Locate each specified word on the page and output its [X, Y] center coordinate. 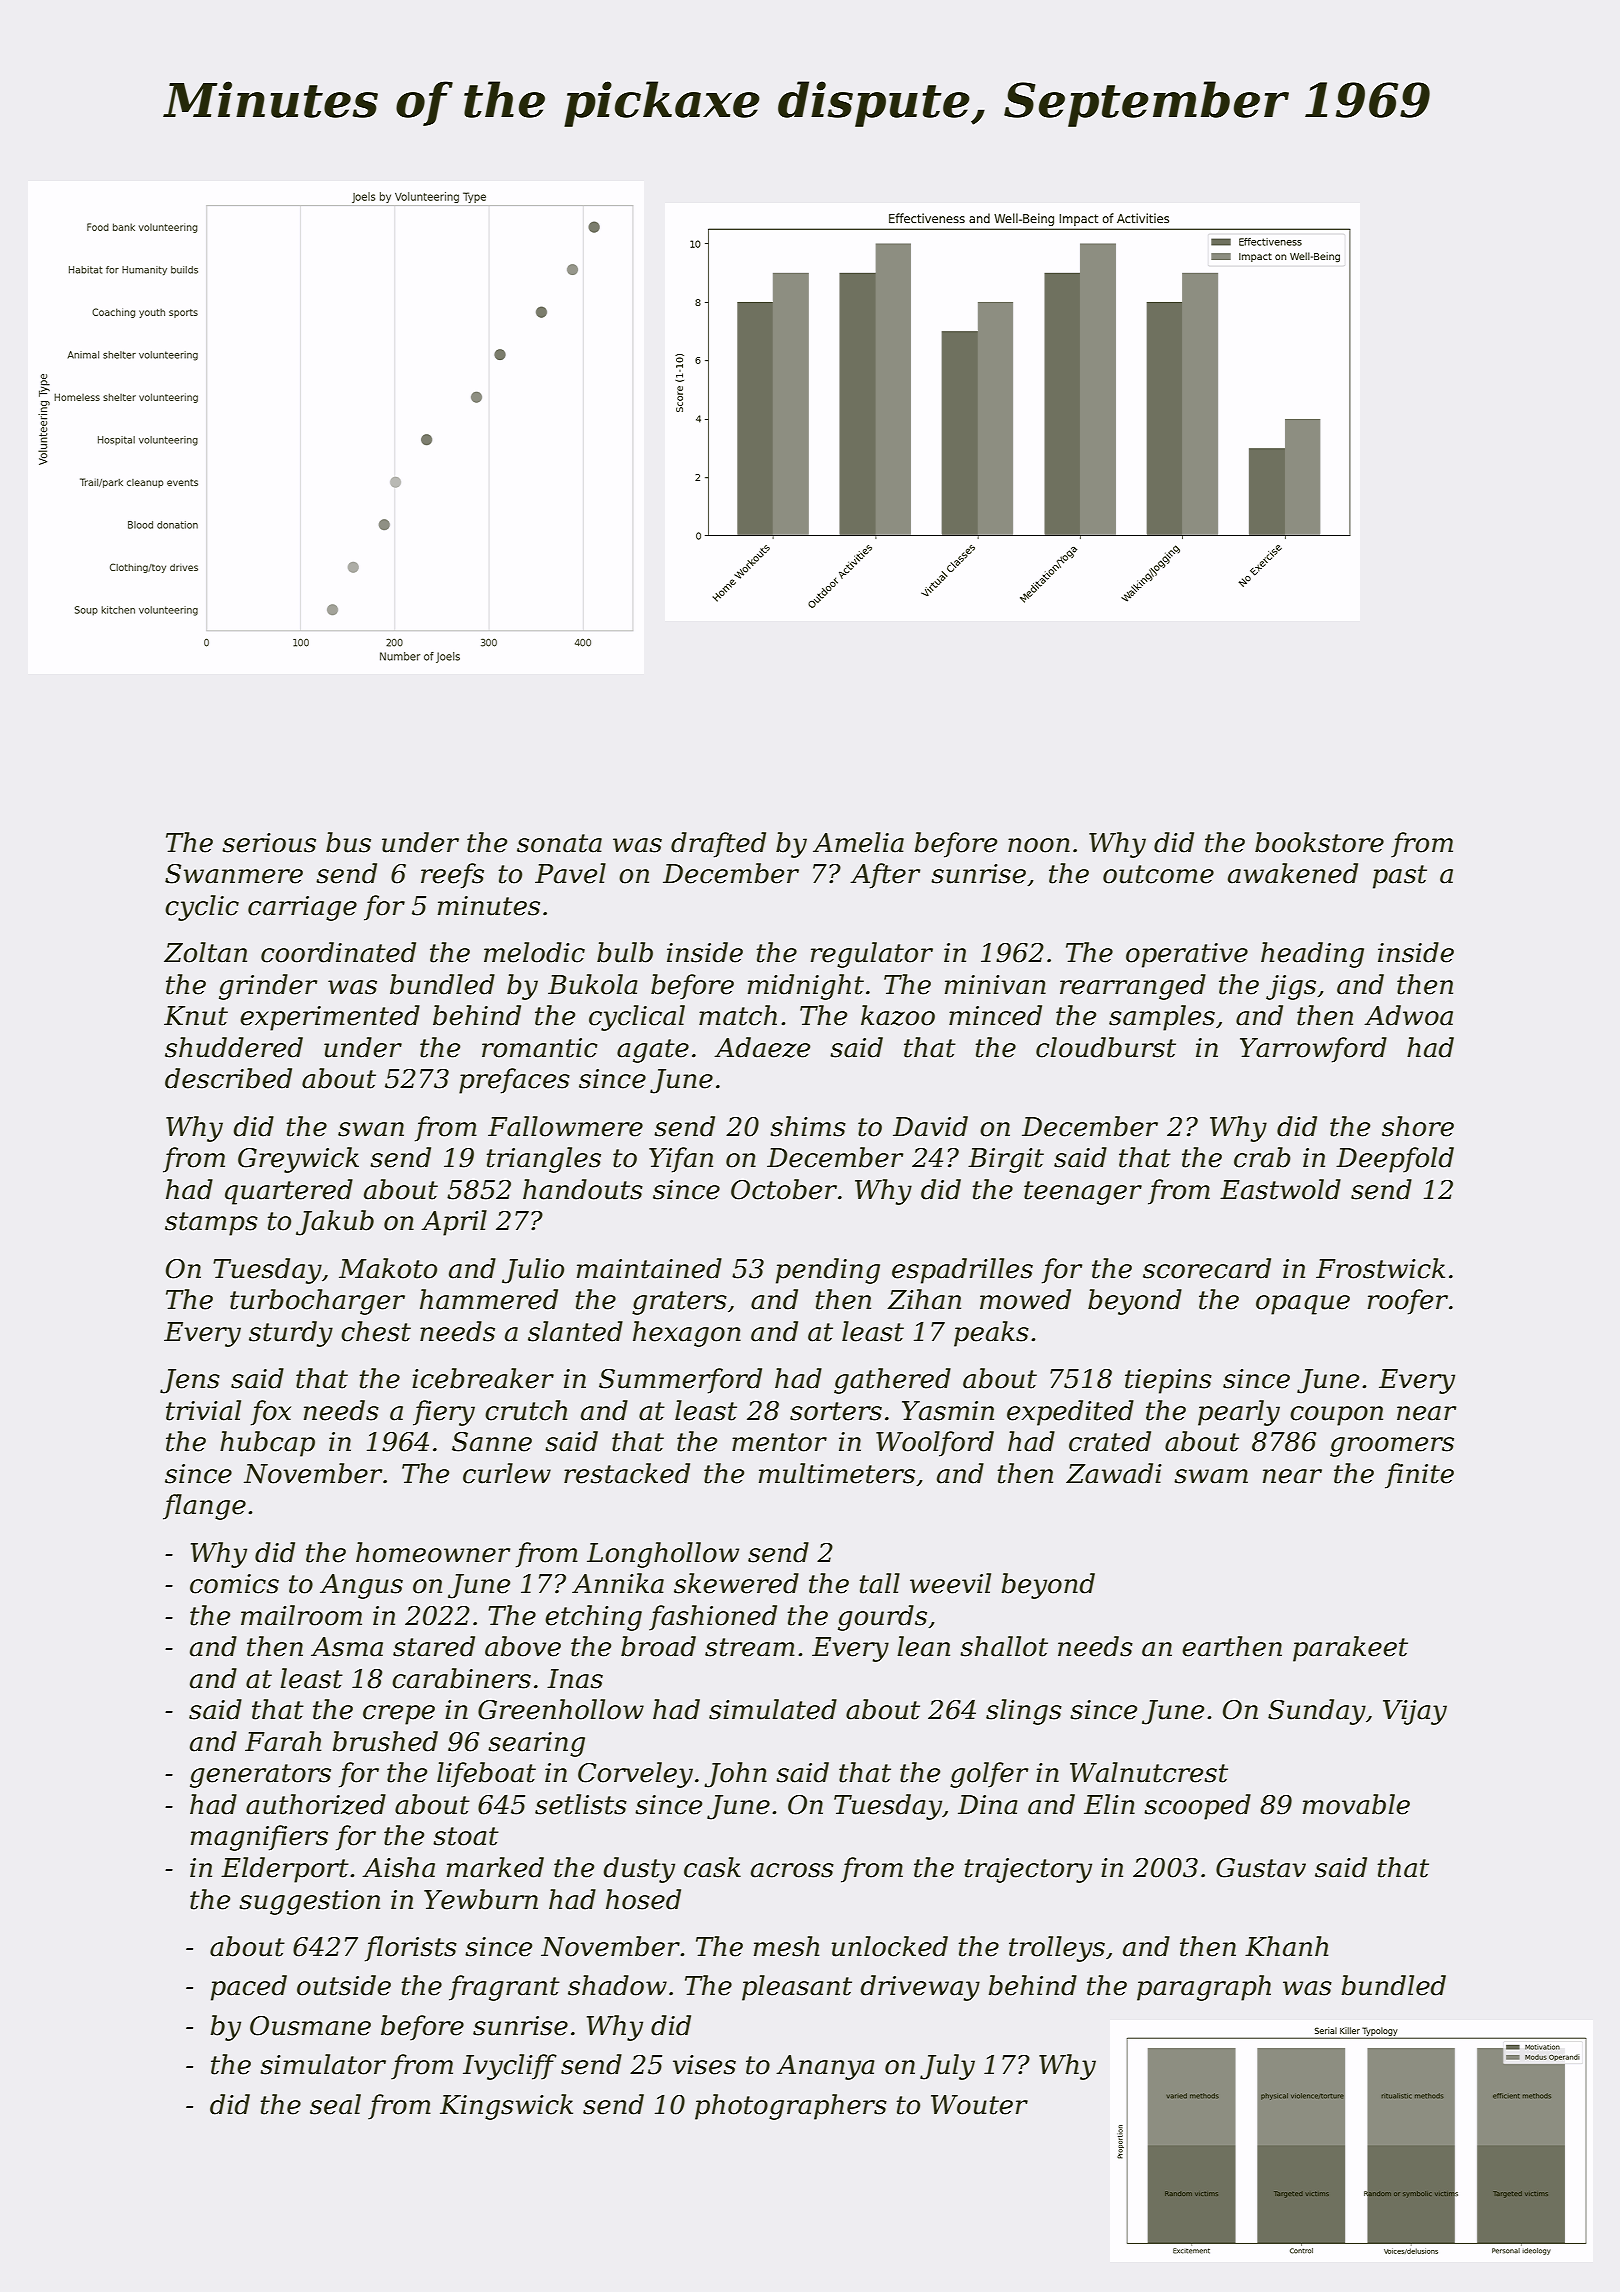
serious [269, 843]
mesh [786, 1946]
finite [1419, 1476]
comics [234, 1584]
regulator [872, 955]
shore [1418, 1126]
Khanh [1286, 1946]
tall [880, 1583]
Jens [190, 1381]
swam [1211, 1476]
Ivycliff [510, 2067]
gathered [892, 1381]
